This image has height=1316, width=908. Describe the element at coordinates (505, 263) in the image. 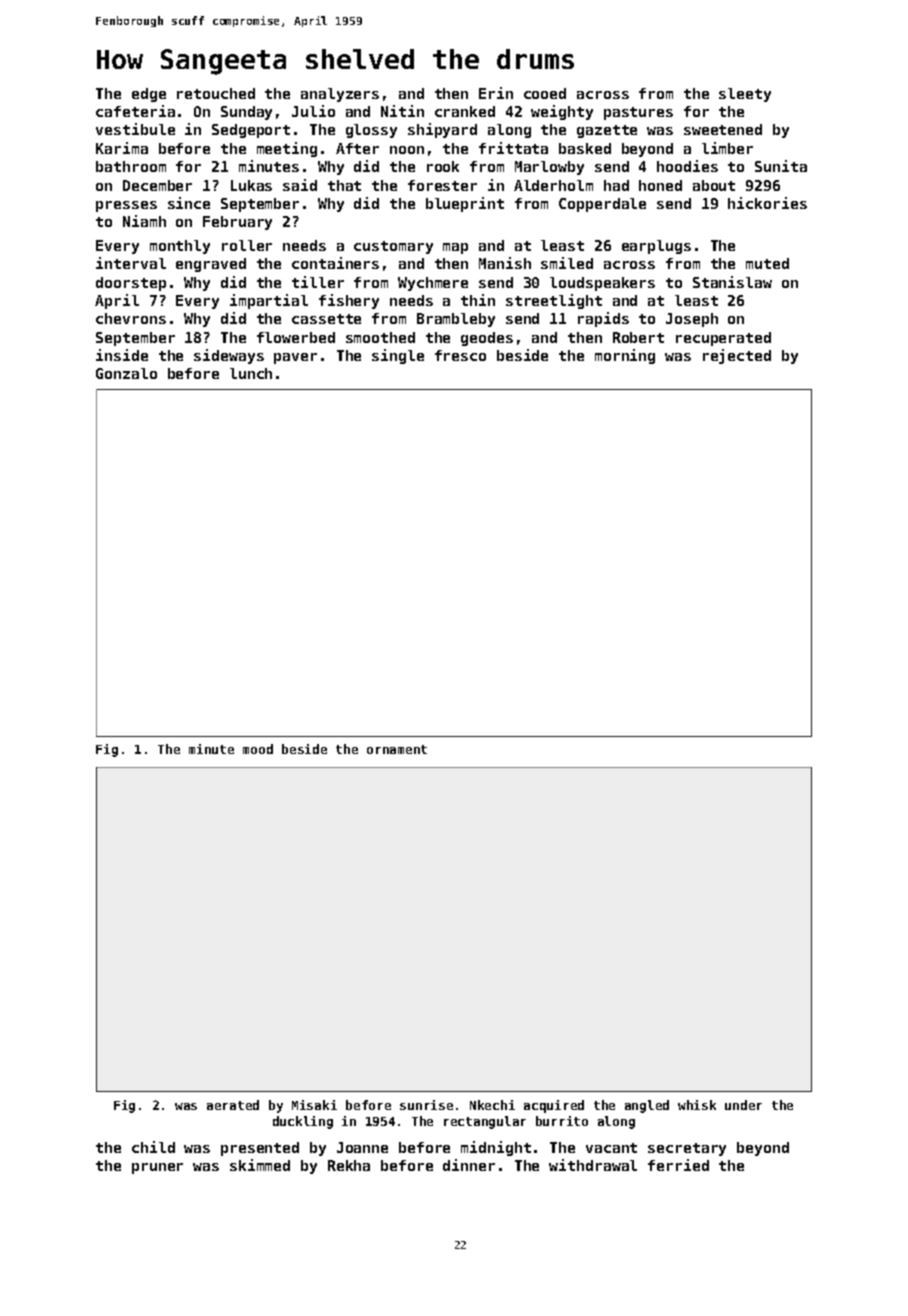

I see `Manish` at that location.
